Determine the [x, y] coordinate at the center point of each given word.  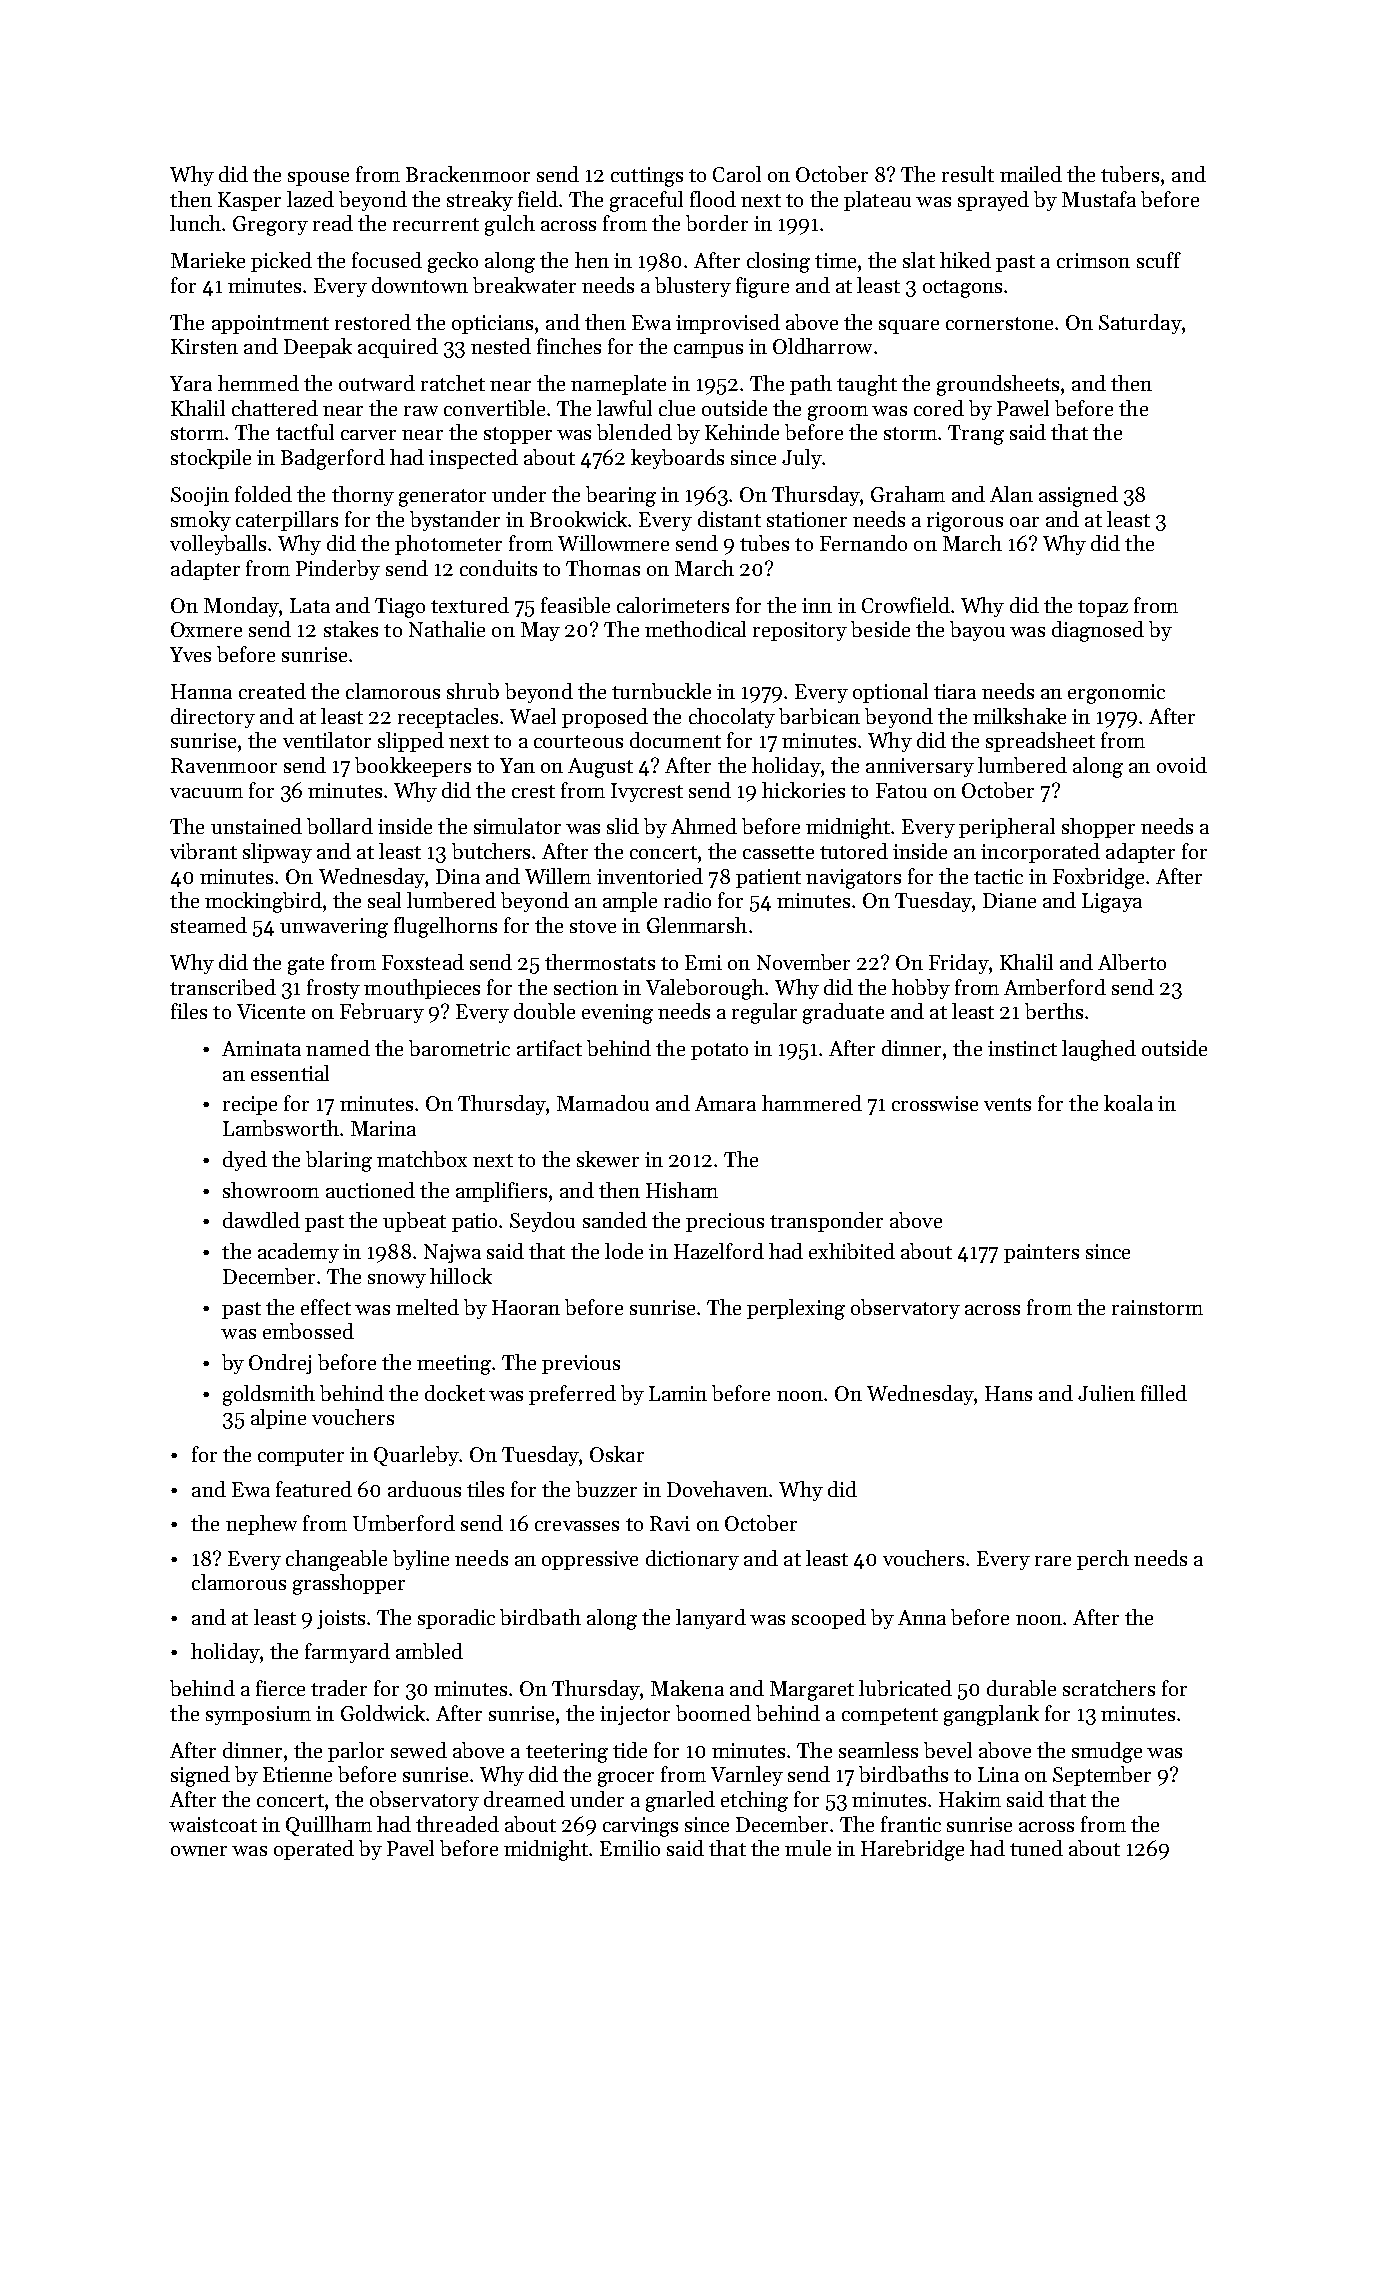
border [717, 223]
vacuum [206, 793]
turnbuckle [661, 691]
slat [919, 260]
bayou [977, 631]
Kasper [249, 201]
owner [199, 1851]
